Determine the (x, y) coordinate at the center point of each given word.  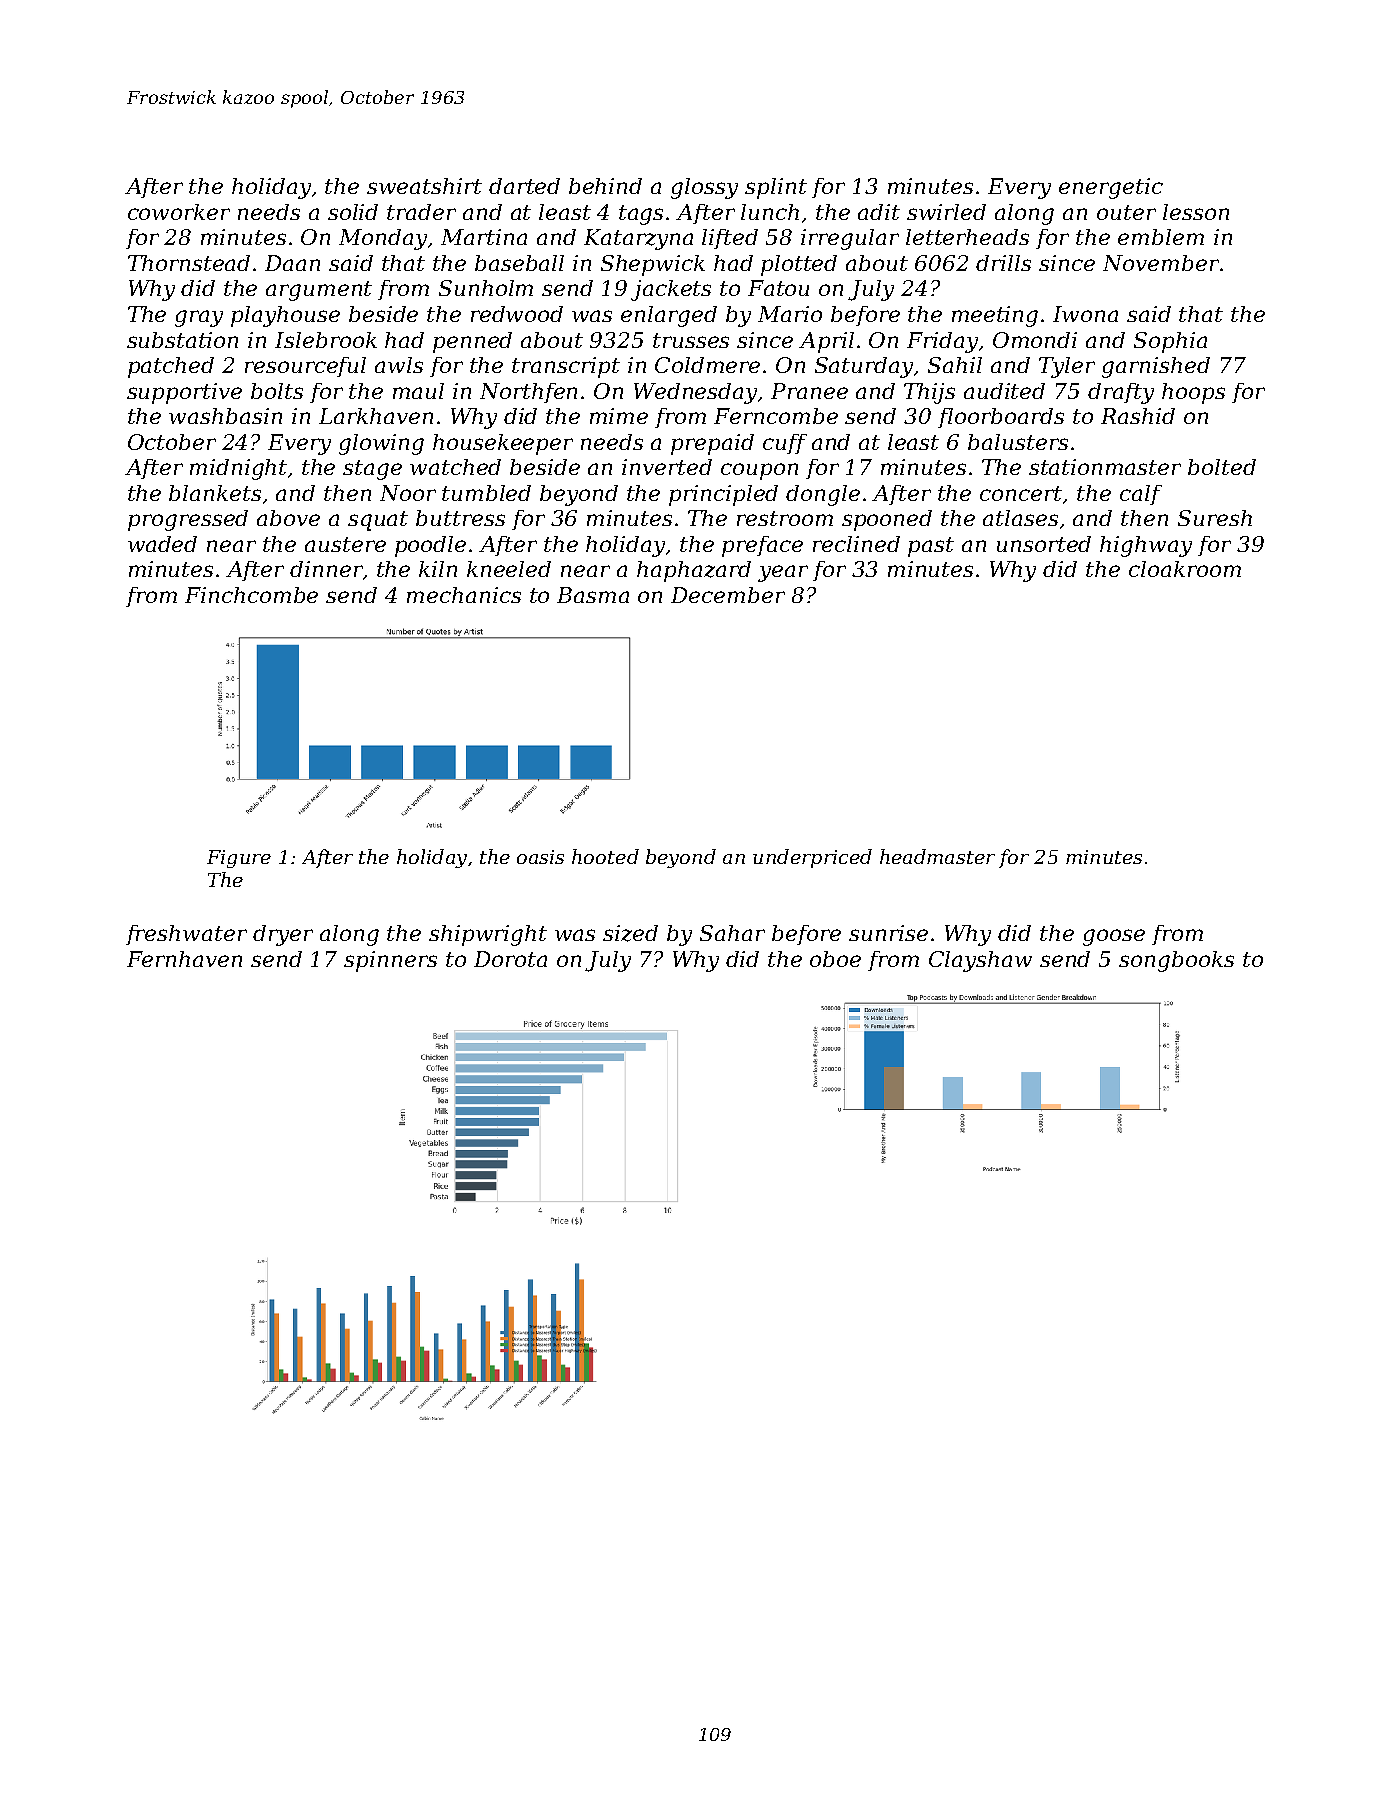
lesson (1196, 212)
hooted (605, 856)
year (783, 573)
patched (171, 367)
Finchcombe (251, 595)
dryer (283, 935)
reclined (856, 544)
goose (1114, 937)
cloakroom (1185, 569)
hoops (1193, 393)
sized (630, 933)
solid (353, 212)
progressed (188, 520)
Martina (484, 237)
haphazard (694, 571)
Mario (790, 314)
